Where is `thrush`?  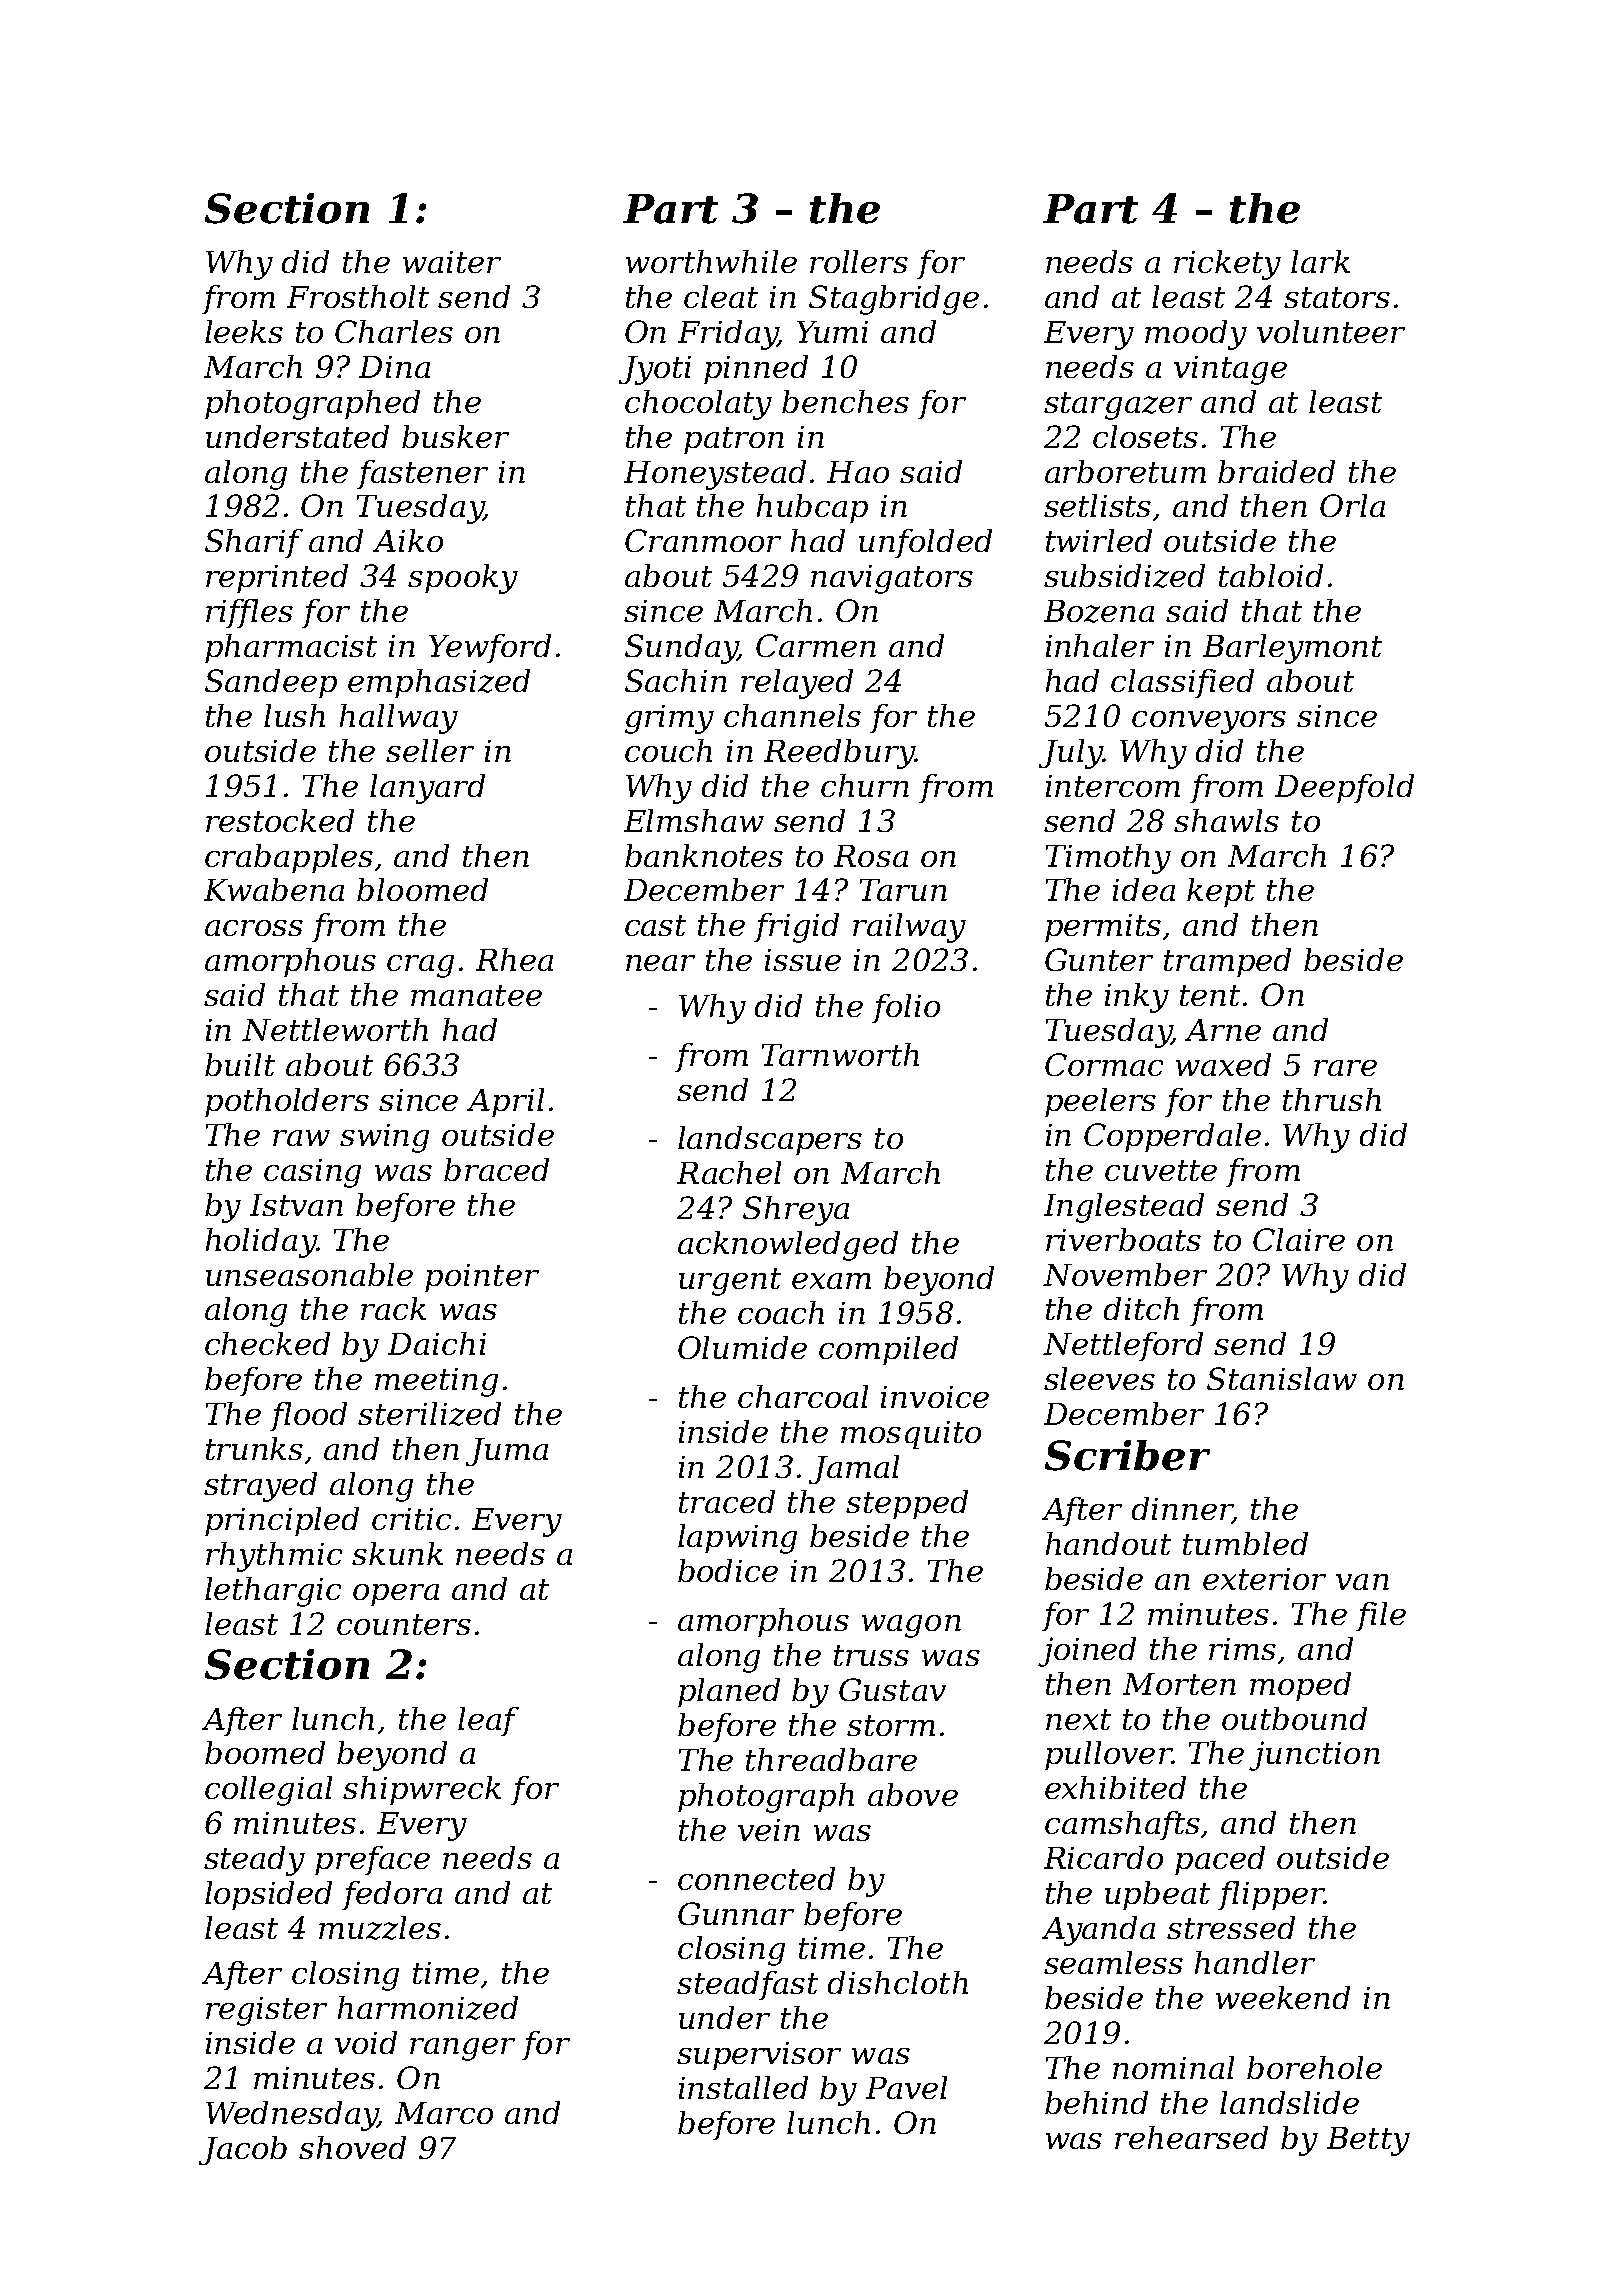
thrush is located at coordinates (1332, 1099).
